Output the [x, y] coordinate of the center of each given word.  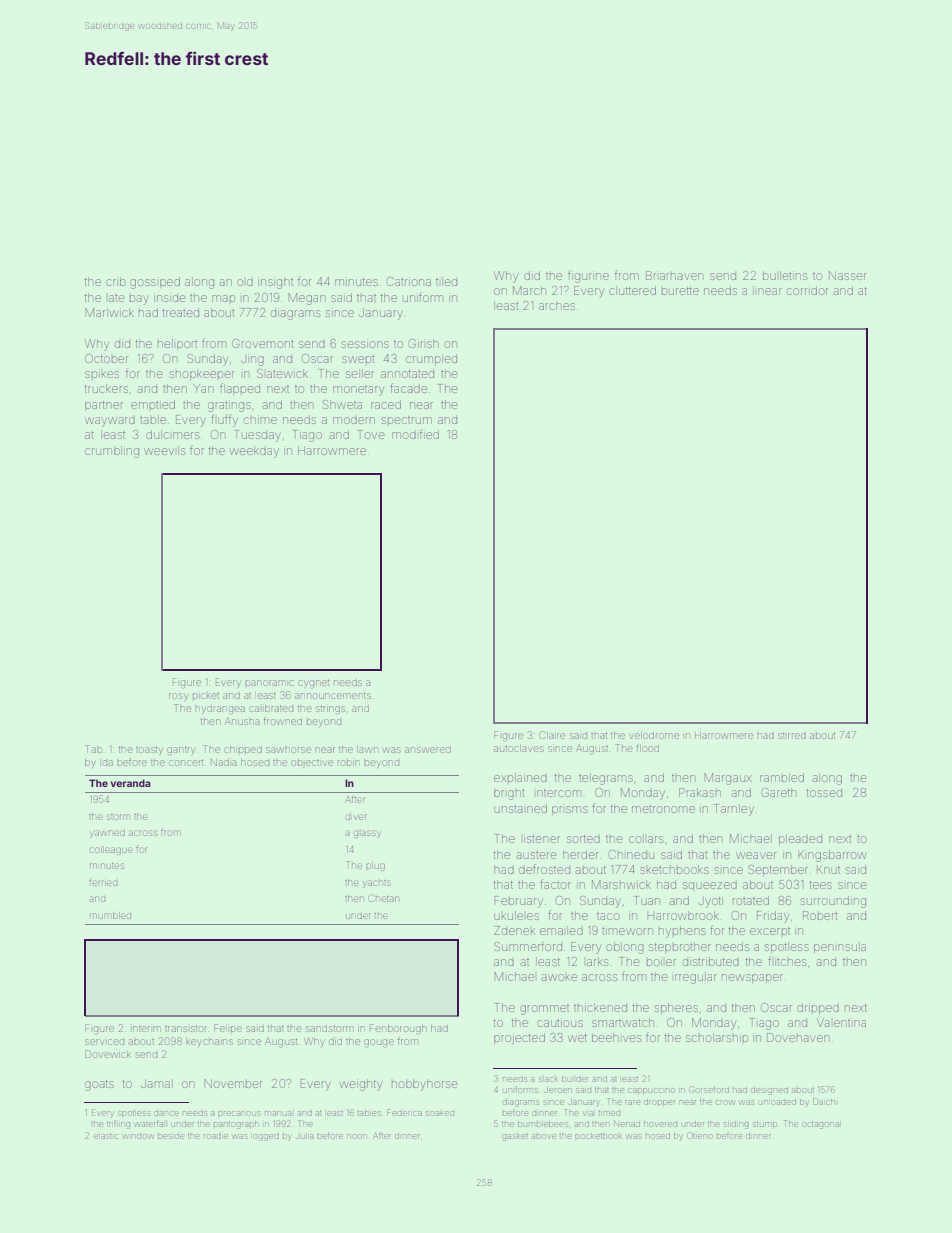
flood [647, 748]
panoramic [269, 683]
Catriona [409, 281]
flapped [240, 389]
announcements [333, 696]
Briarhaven [674, 275]
